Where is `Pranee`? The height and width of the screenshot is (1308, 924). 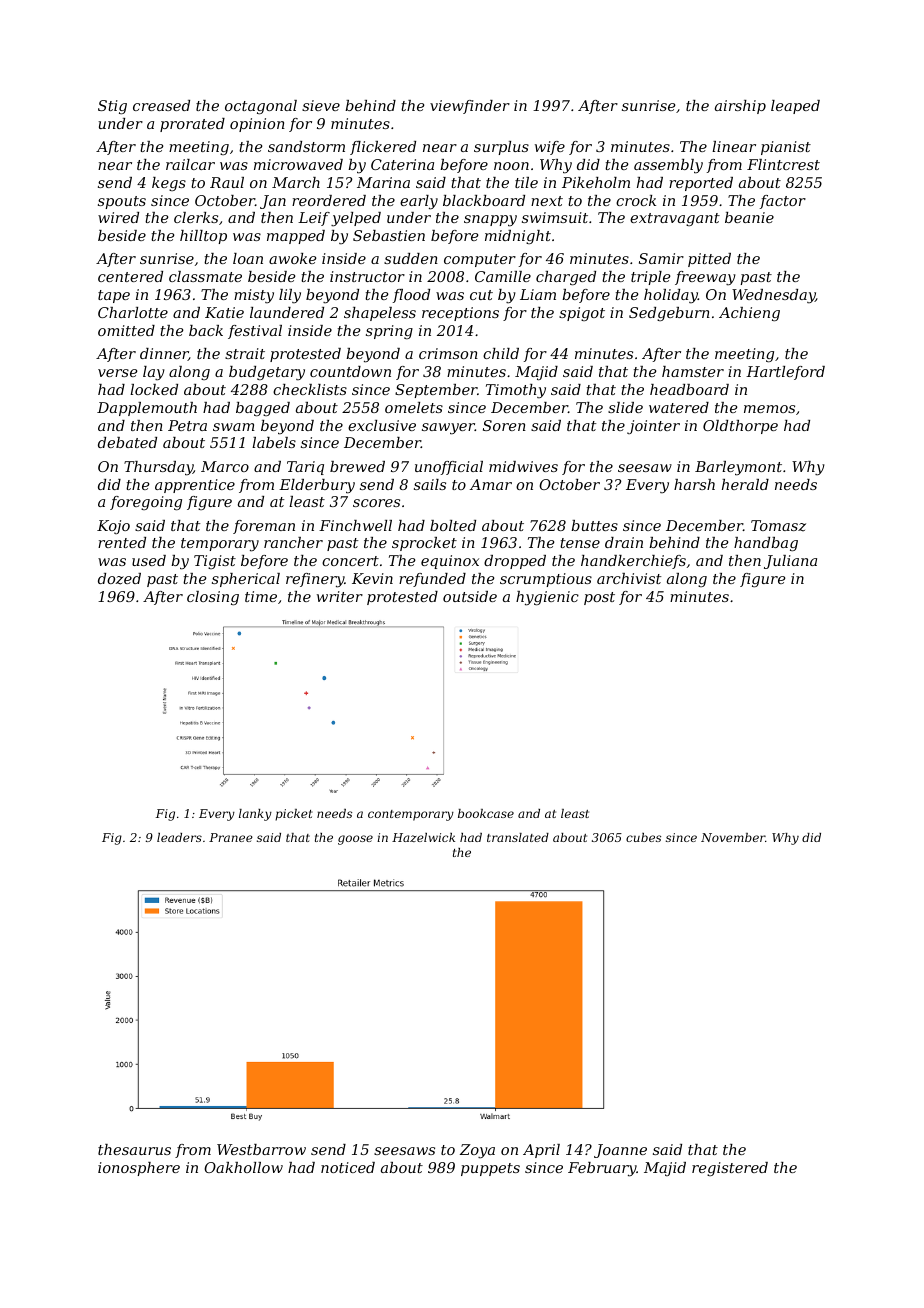 Pranee is located at coordinates (231, 837).
